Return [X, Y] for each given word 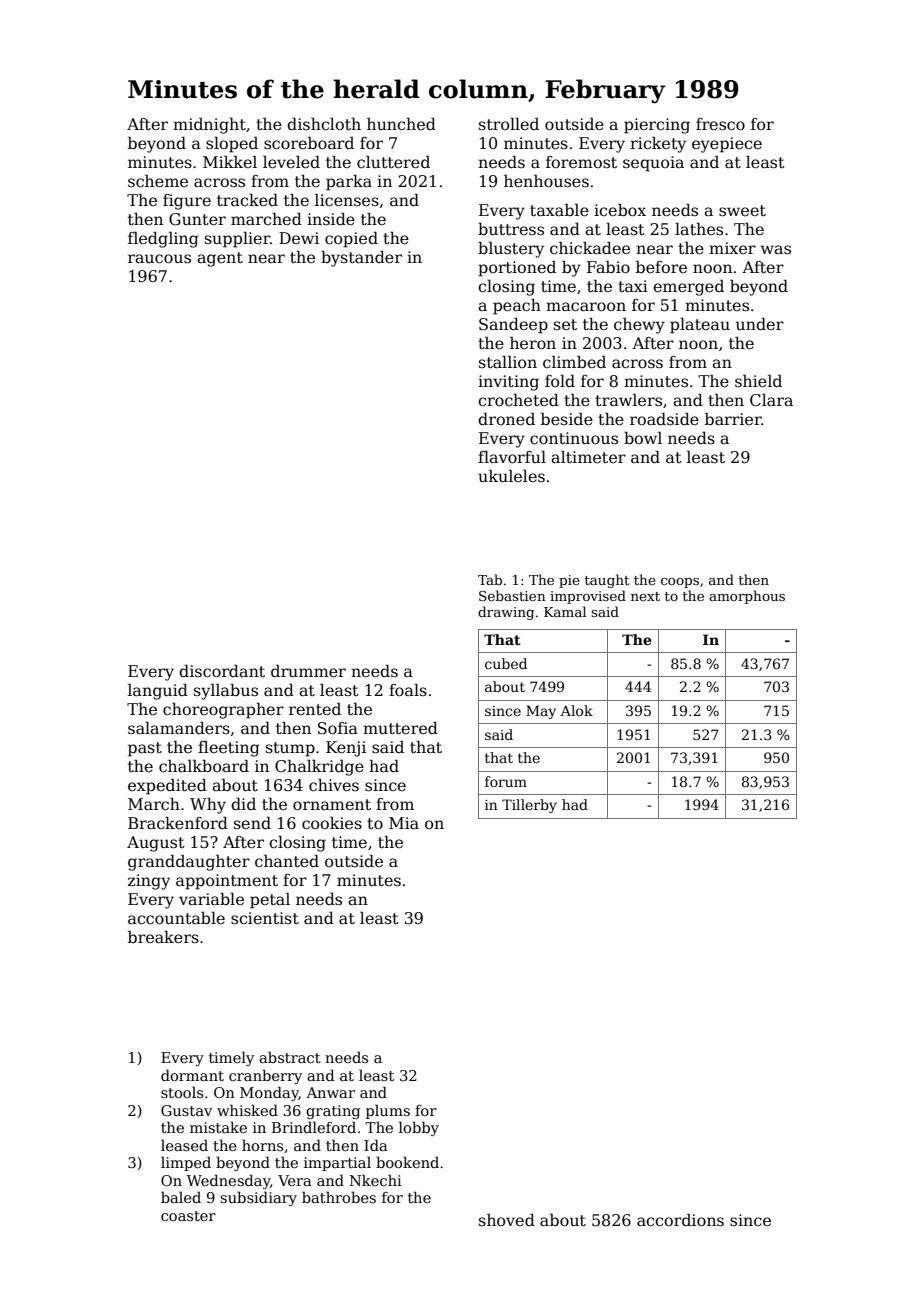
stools [182, 1092]
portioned [517, 268]
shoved [507, 1219]
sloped [232, 144]
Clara [771, 400]
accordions [680, 1220]
